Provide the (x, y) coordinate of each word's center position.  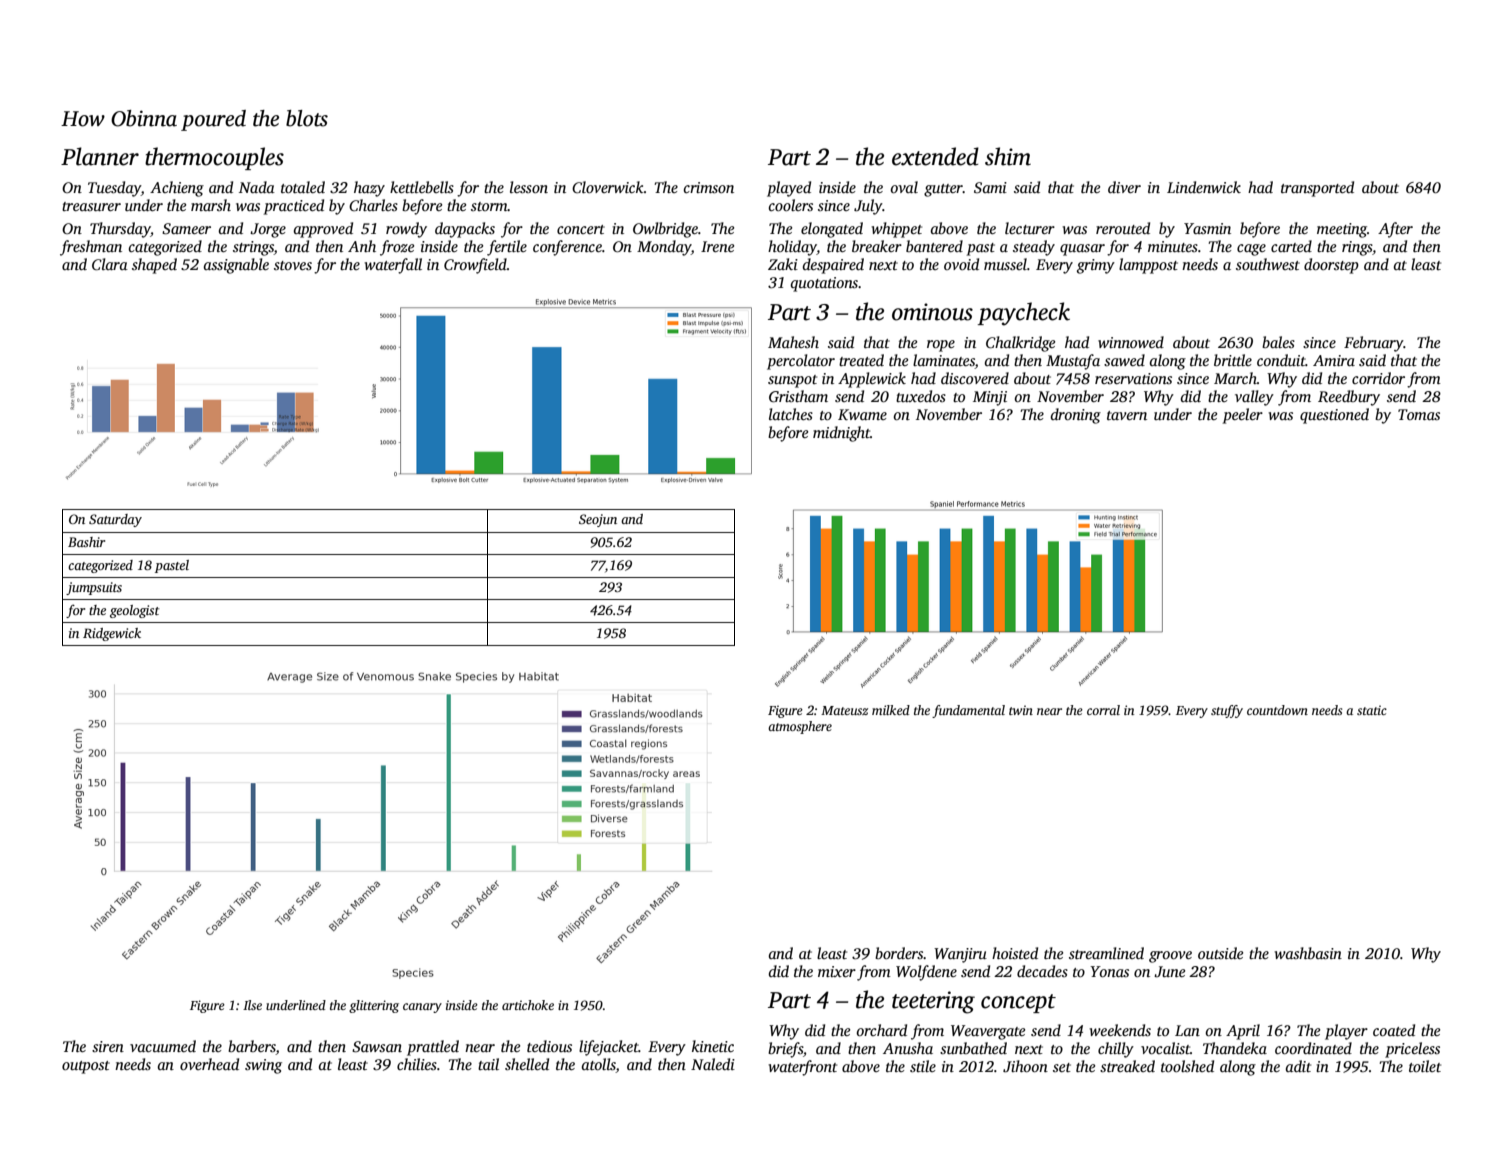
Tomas (1419, 414)
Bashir (86, 542)
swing (263, 1066)
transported (1317, 189)
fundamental (968, 711)
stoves (293, 265)
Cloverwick (608, 187)
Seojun (598, 520)
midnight (841, 434)
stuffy (1227, 711)
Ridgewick (112, 634)
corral (1103, 710)
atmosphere (800, 727)
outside (1220, 953)
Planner (100, 156)
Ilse (252, 1005)
